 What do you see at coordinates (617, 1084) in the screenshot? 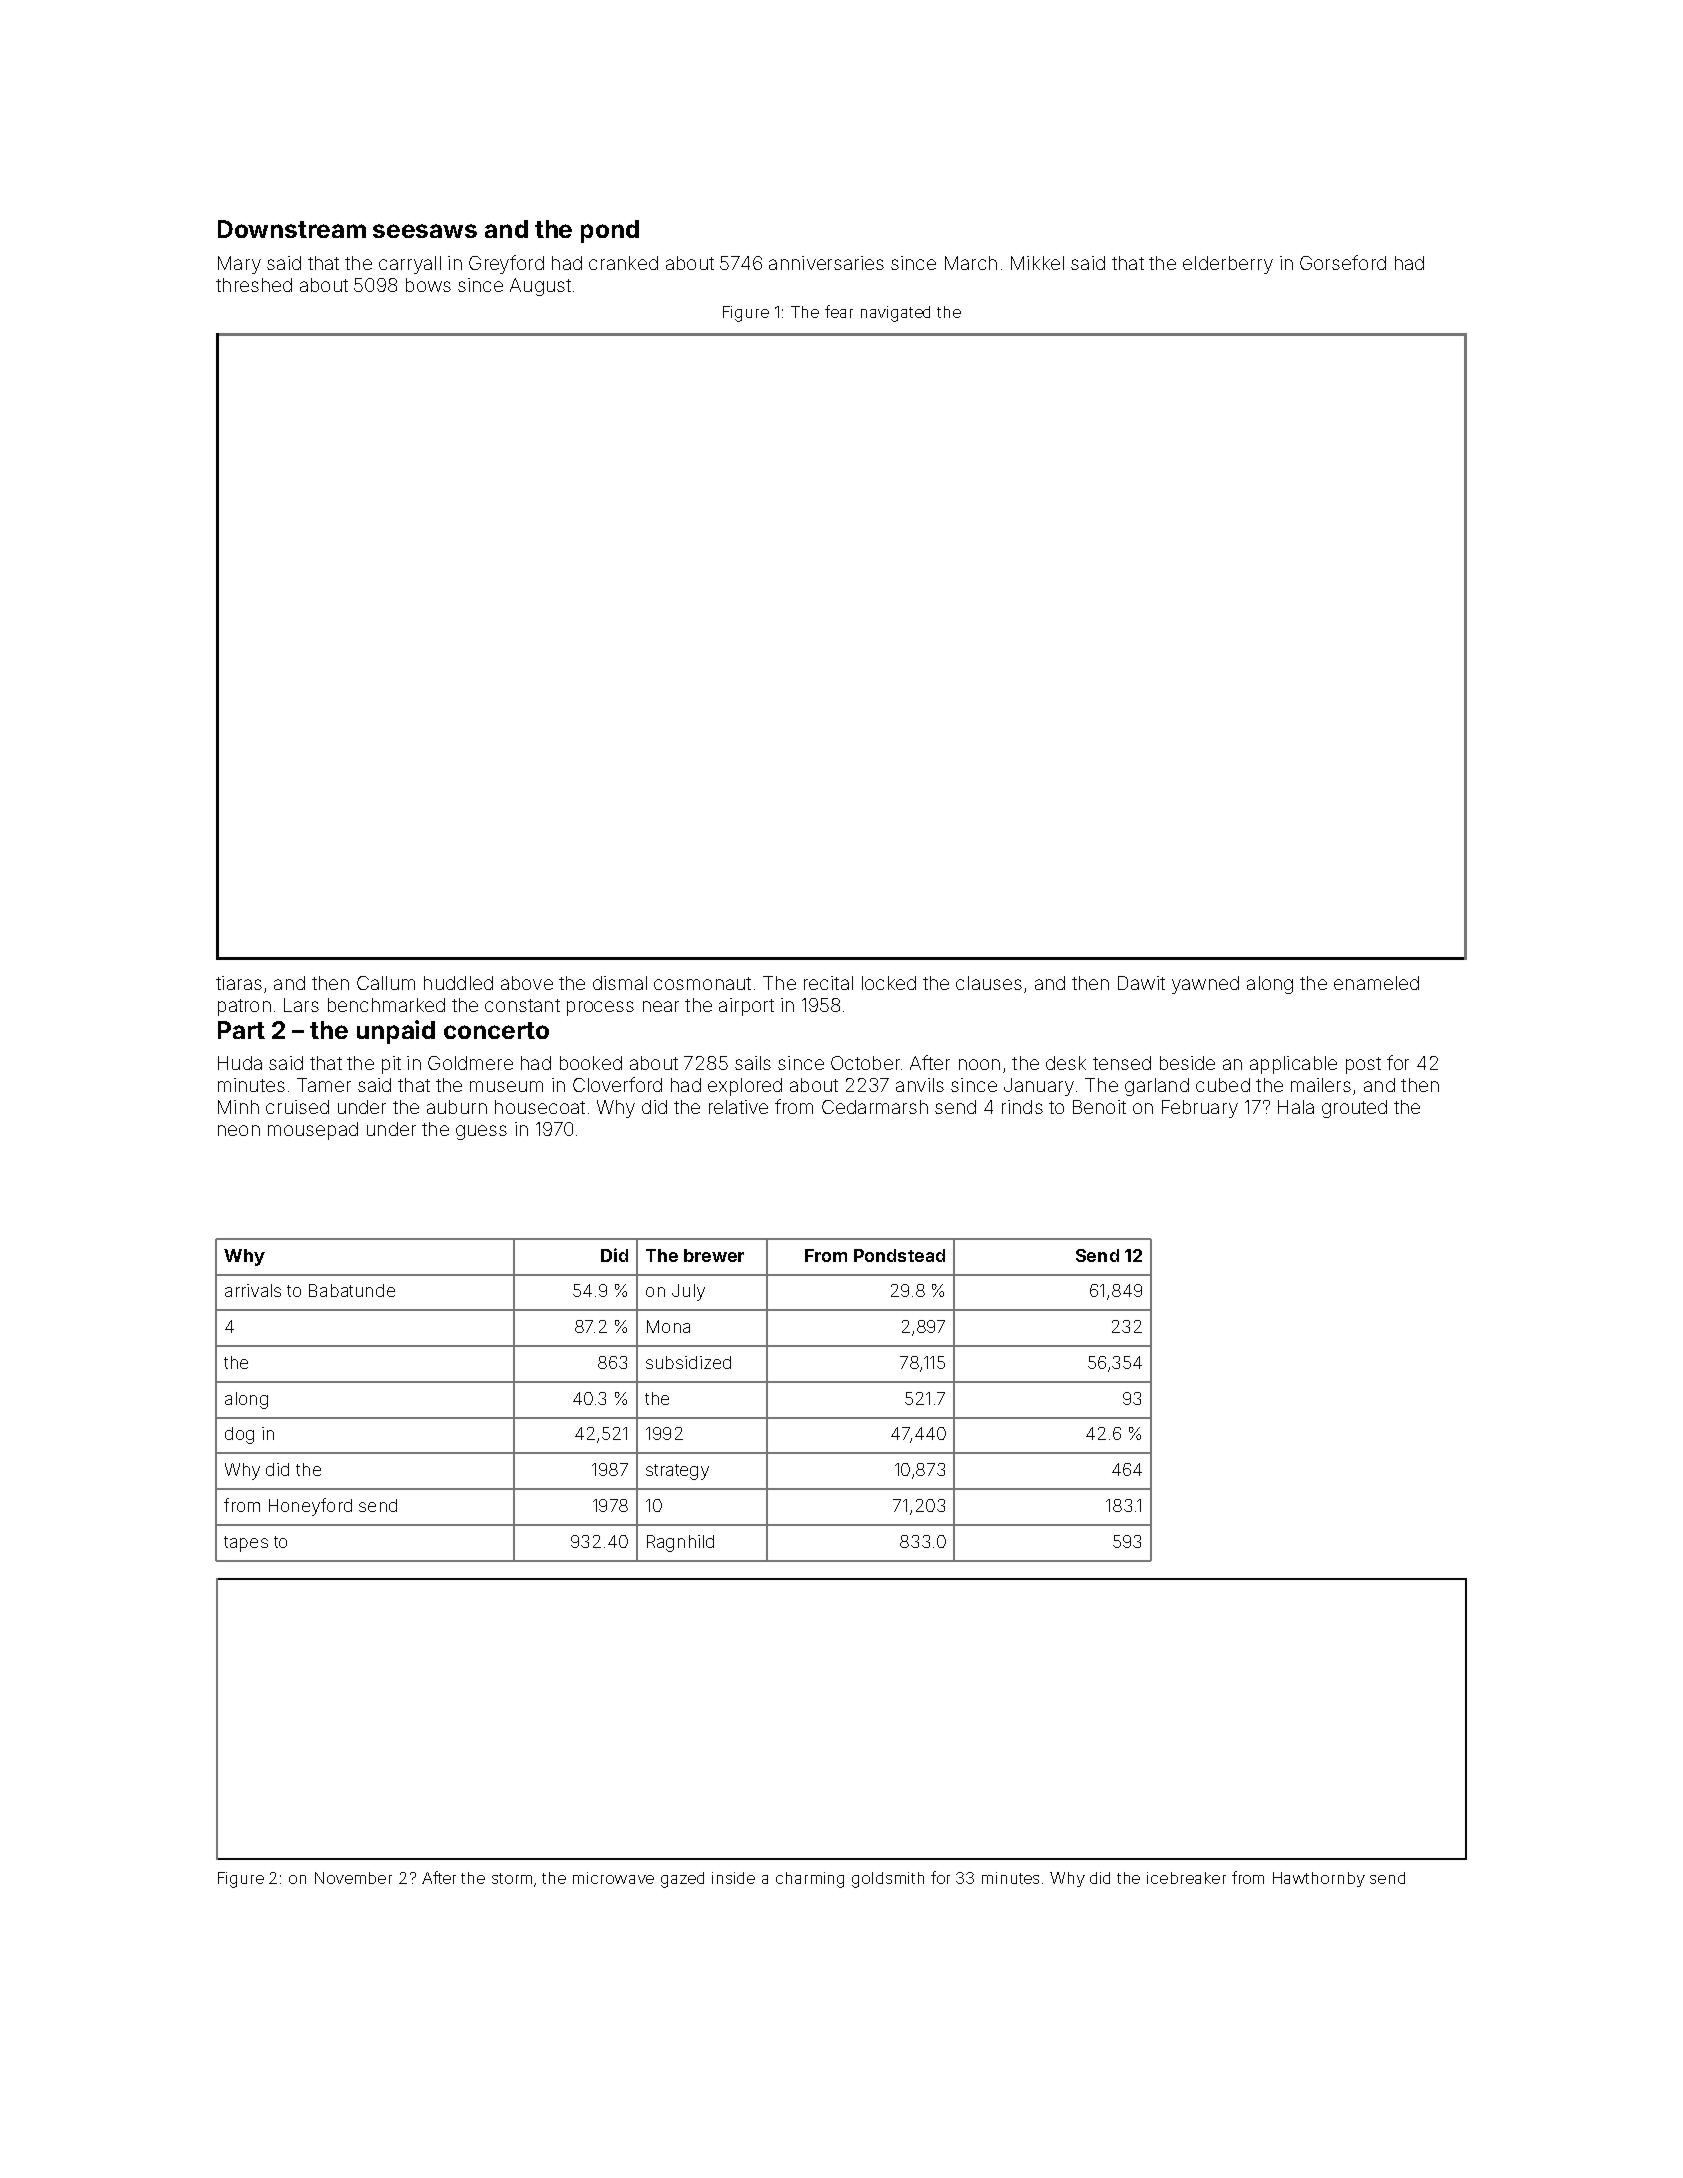
I see `Cloverford` at bounding box center [617, 1084].
